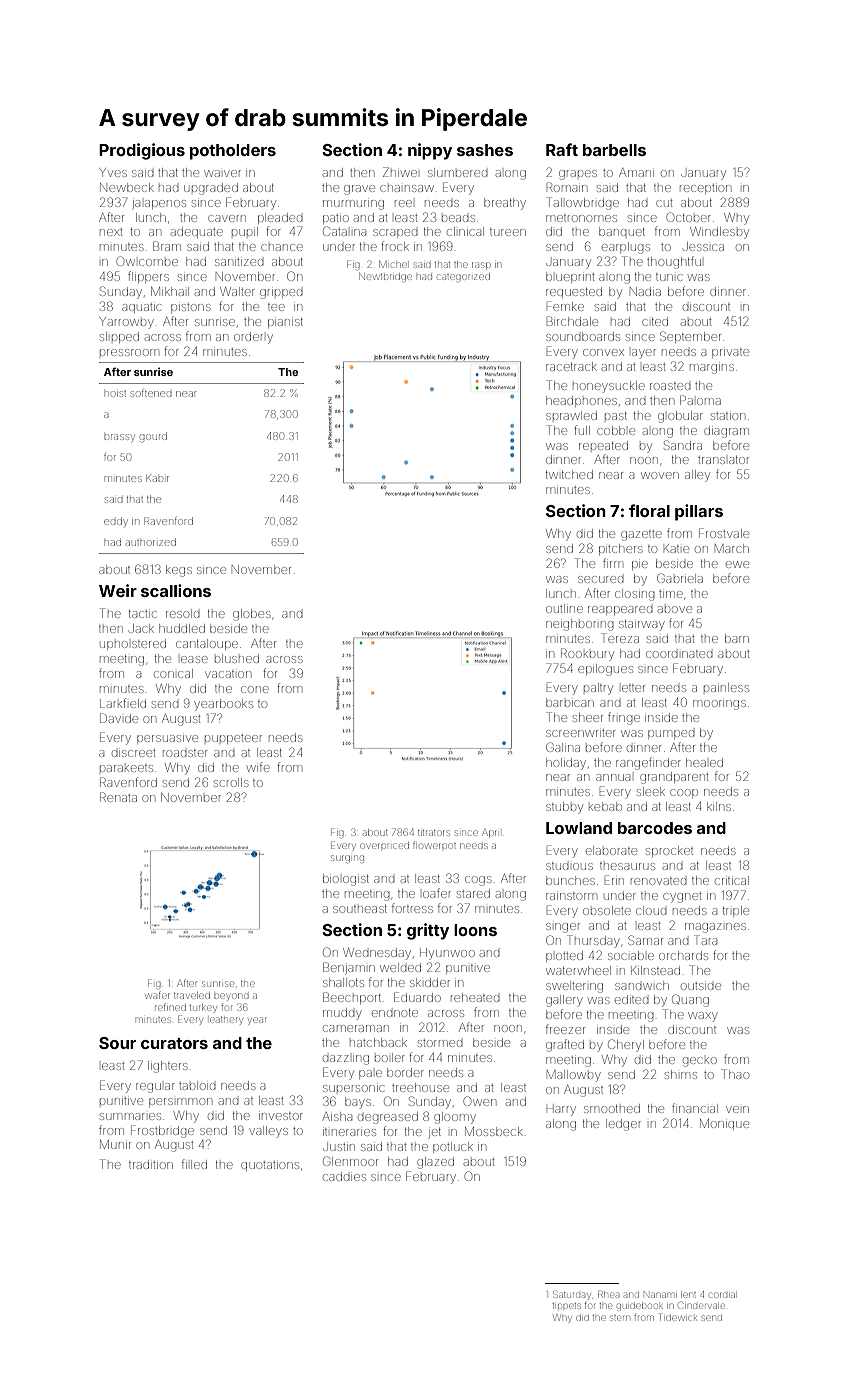 This screenshot has height=1400, width=849. Describe the element at coordinates (494, 1131) in the screenshot. I see `Mossbeck` at that location.
